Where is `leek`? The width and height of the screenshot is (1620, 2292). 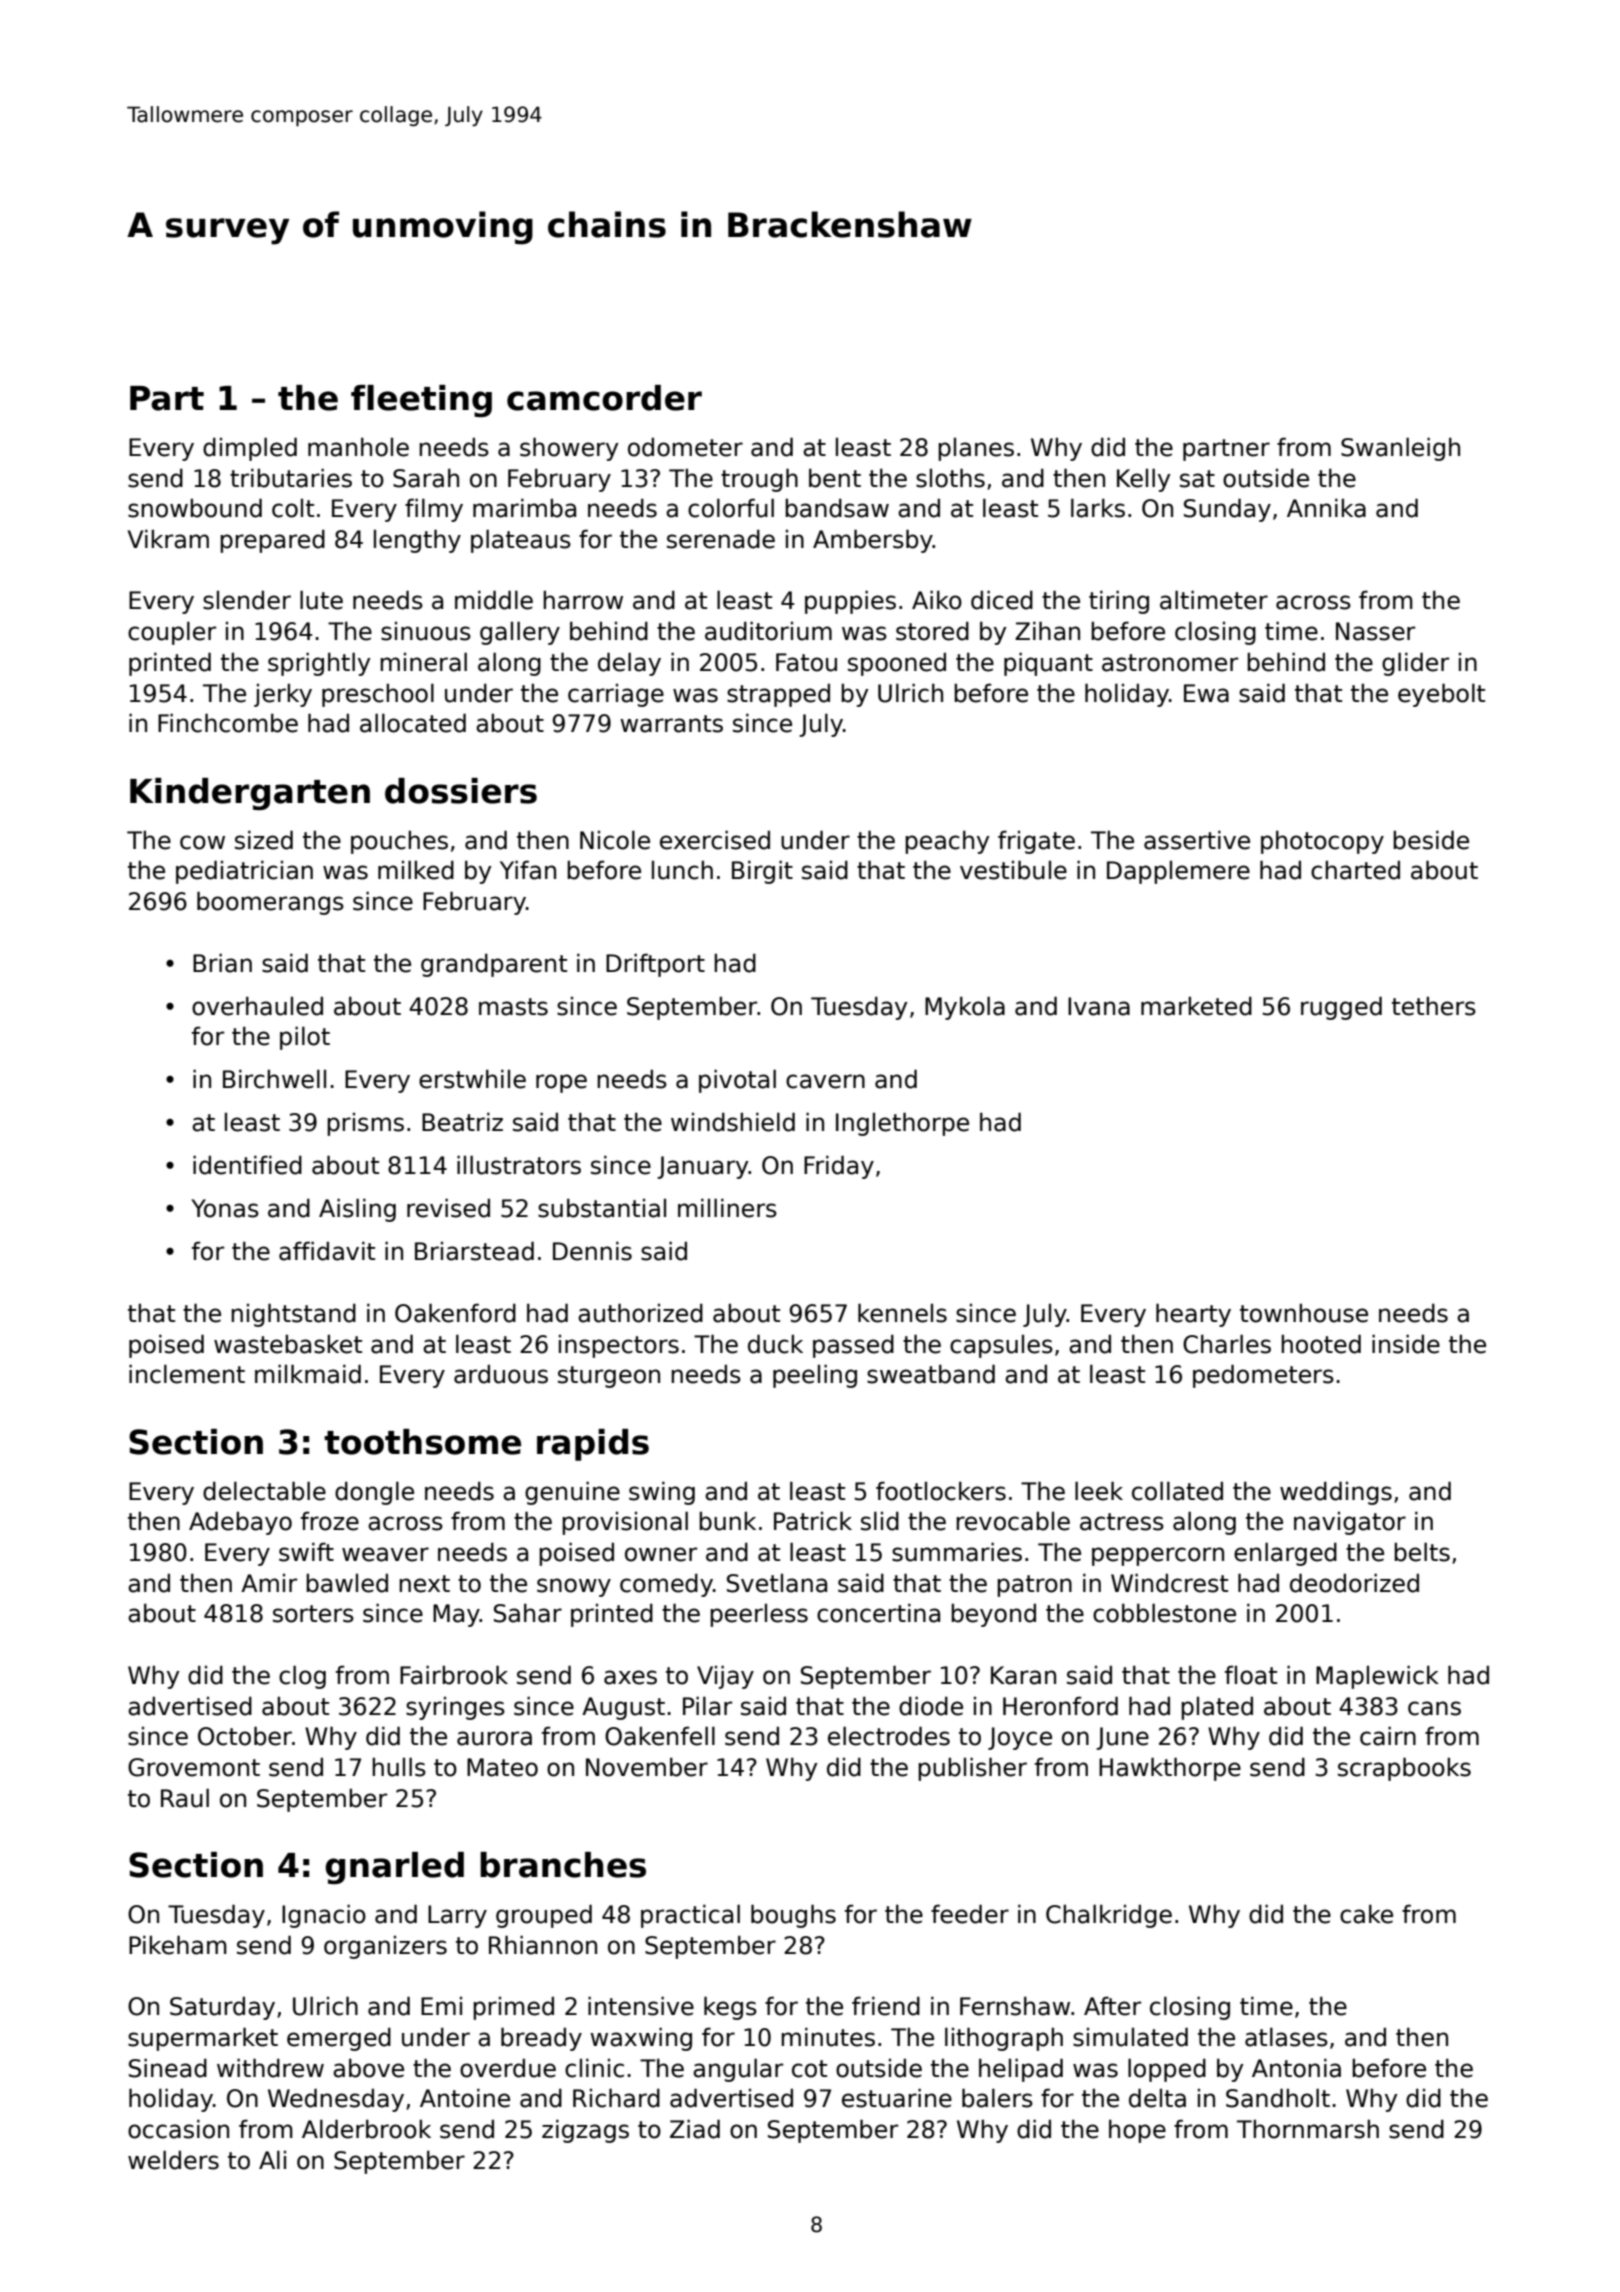 leek is located at coordinates (1099, 1491).
